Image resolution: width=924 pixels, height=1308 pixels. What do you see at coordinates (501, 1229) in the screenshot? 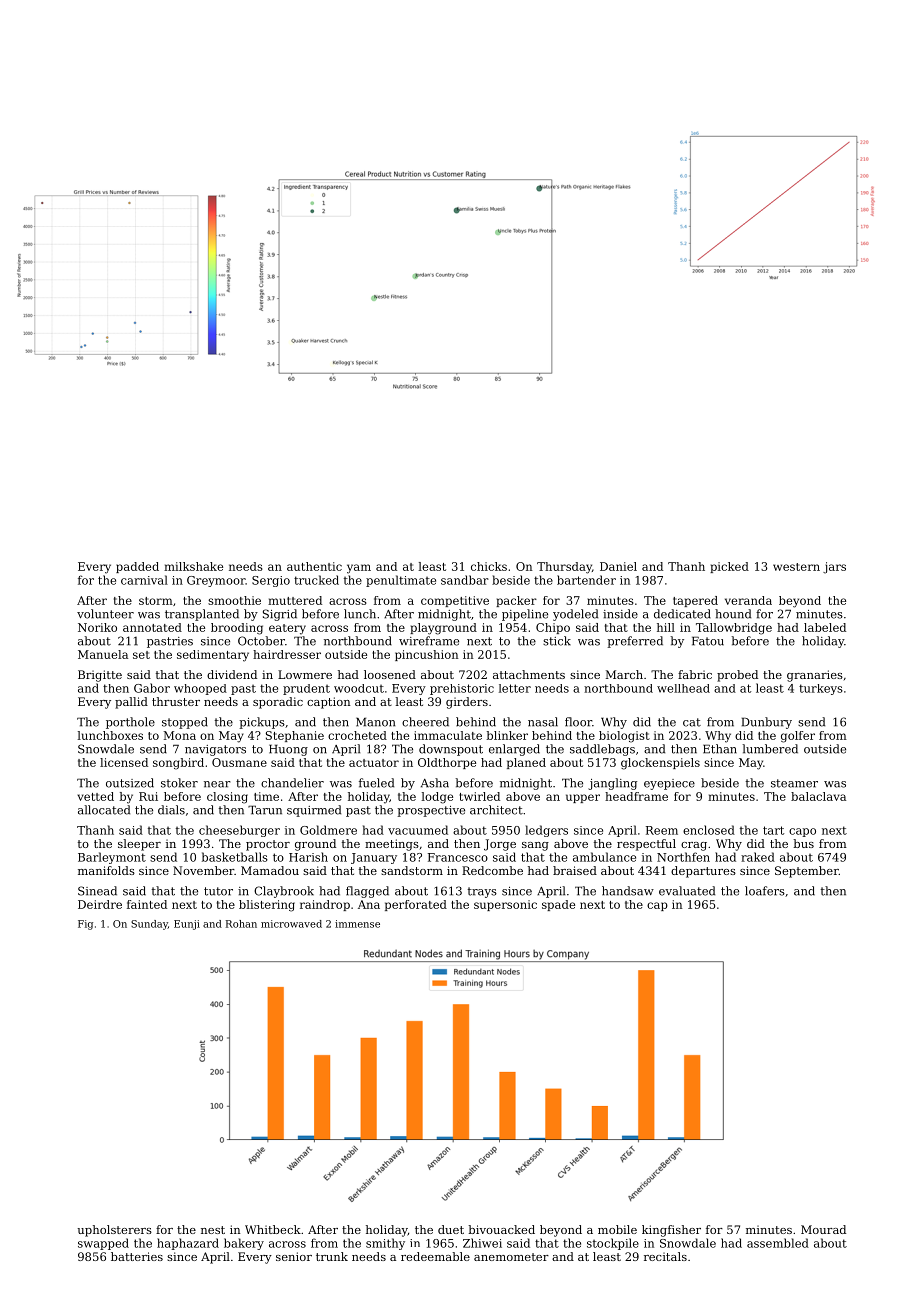
I see `bivouacked` at bounding box center [501, 1229].
